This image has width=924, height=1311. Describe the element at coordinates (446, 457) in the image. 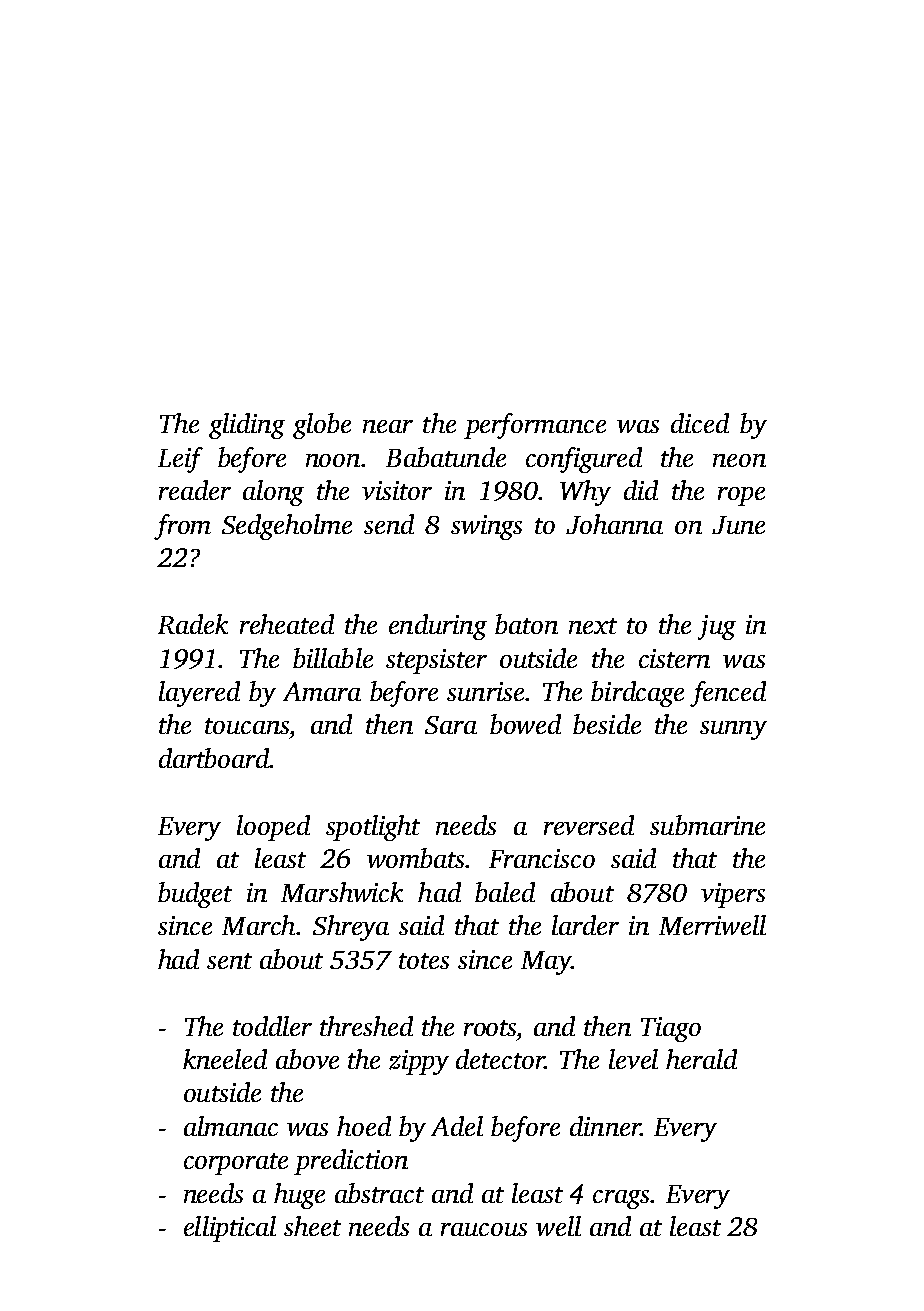

I see `Babatunde` at that location.
